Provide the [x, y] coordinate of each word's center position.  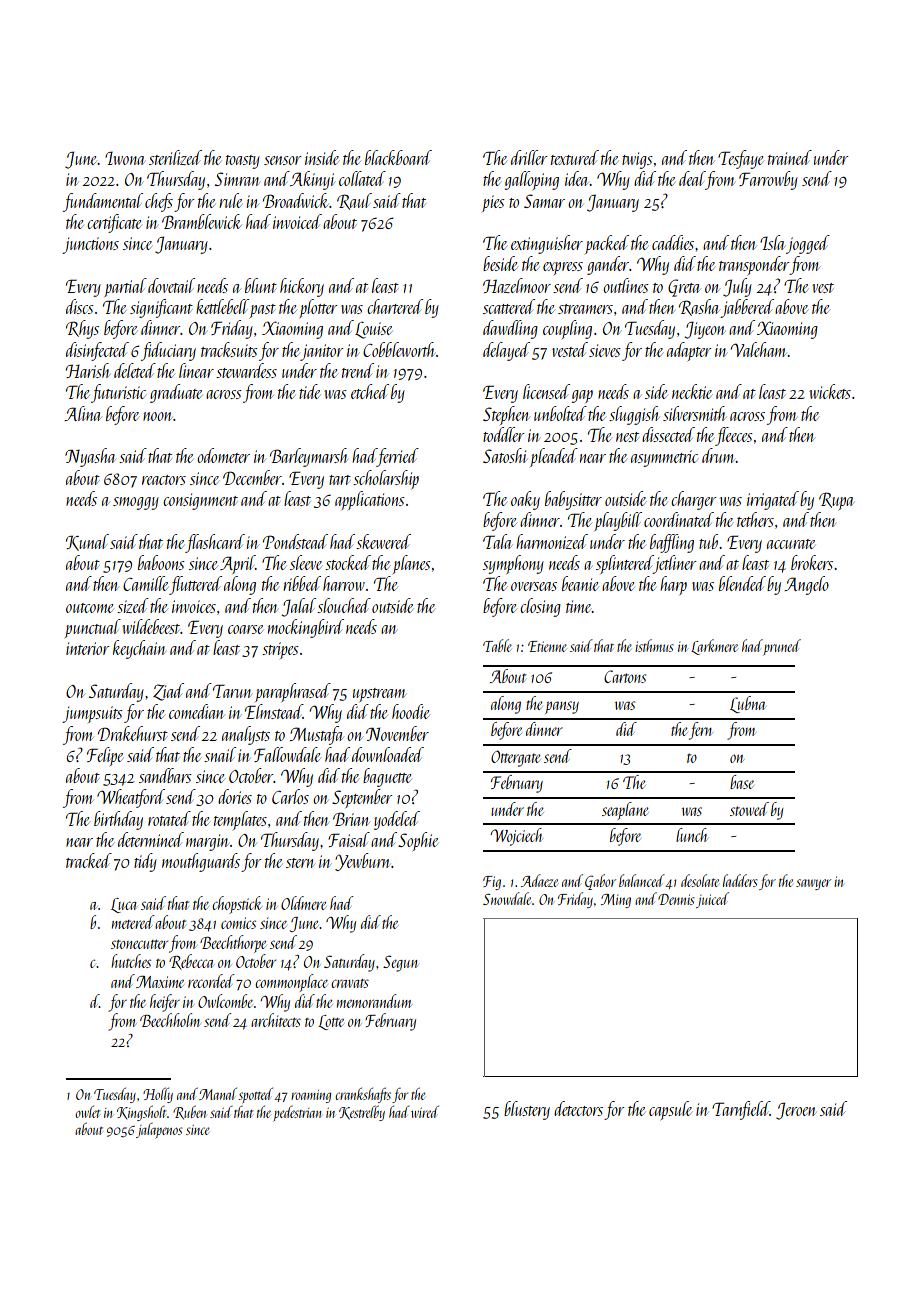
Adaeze [539, 880]
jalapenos [159, 1130]
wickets [830, 391]
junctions [90, 245]
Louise [373, 330]
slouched [344, 605]
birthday [118, 820]
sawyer [813, 884]
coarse [245, 629]
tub [708, 541]
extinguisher [547, 244]
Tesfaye [741, 159]
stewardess [246, 370]
